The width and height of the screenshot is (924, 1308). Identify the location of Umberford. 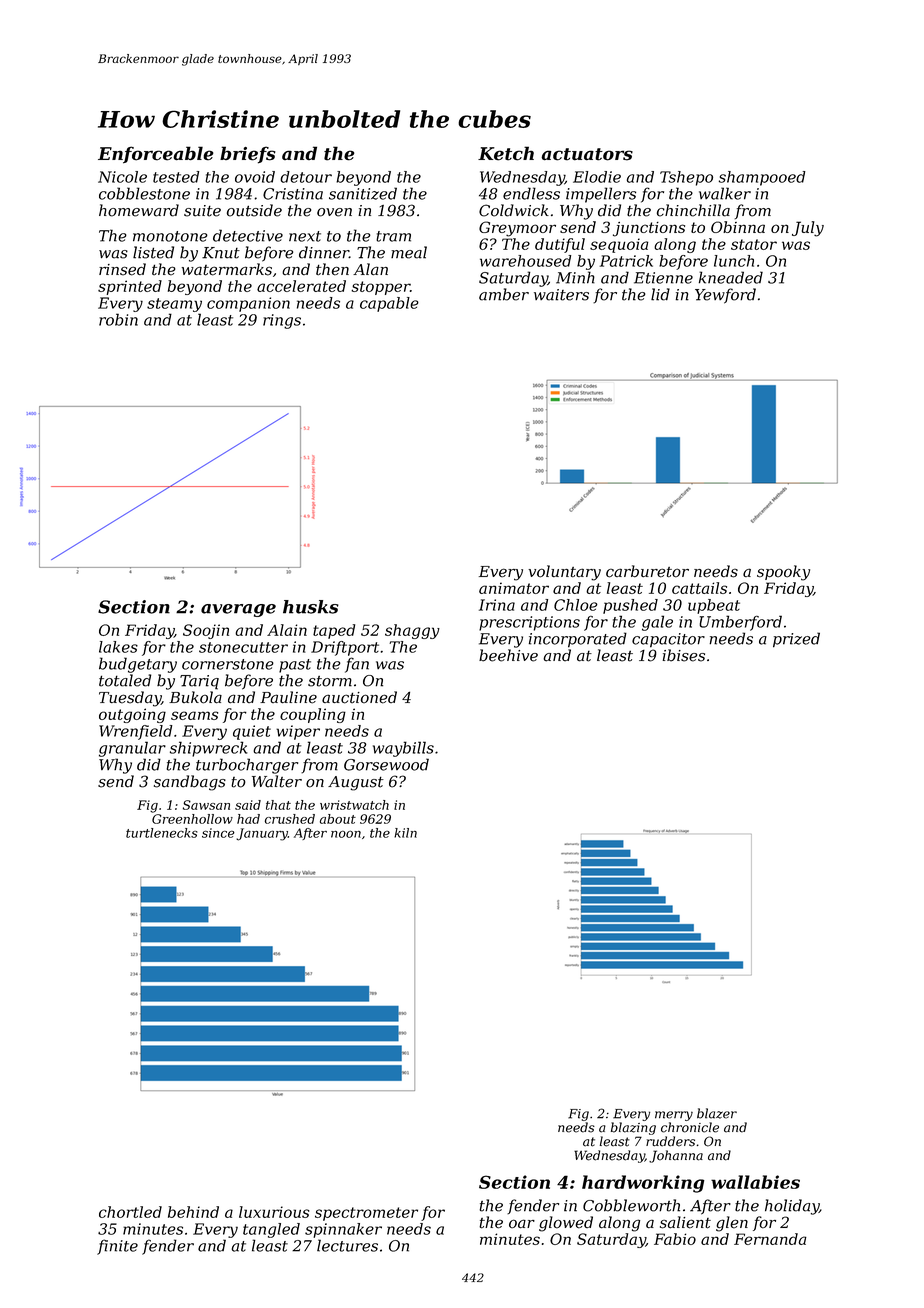
(740, 623).
